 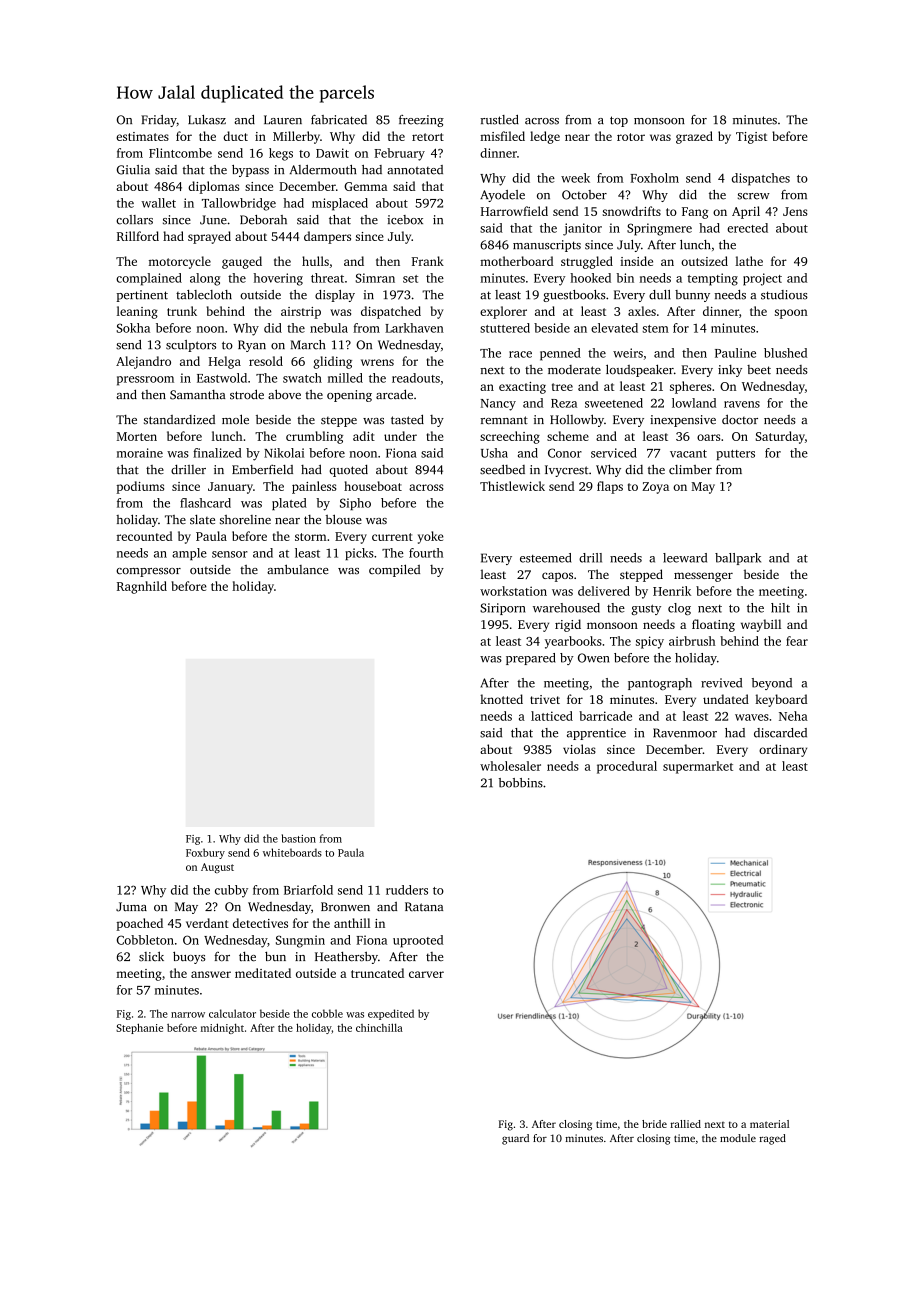 What do you see at coordinates (428, 261) in the image?
I see `Frank` at bounding box center [428, 261].
